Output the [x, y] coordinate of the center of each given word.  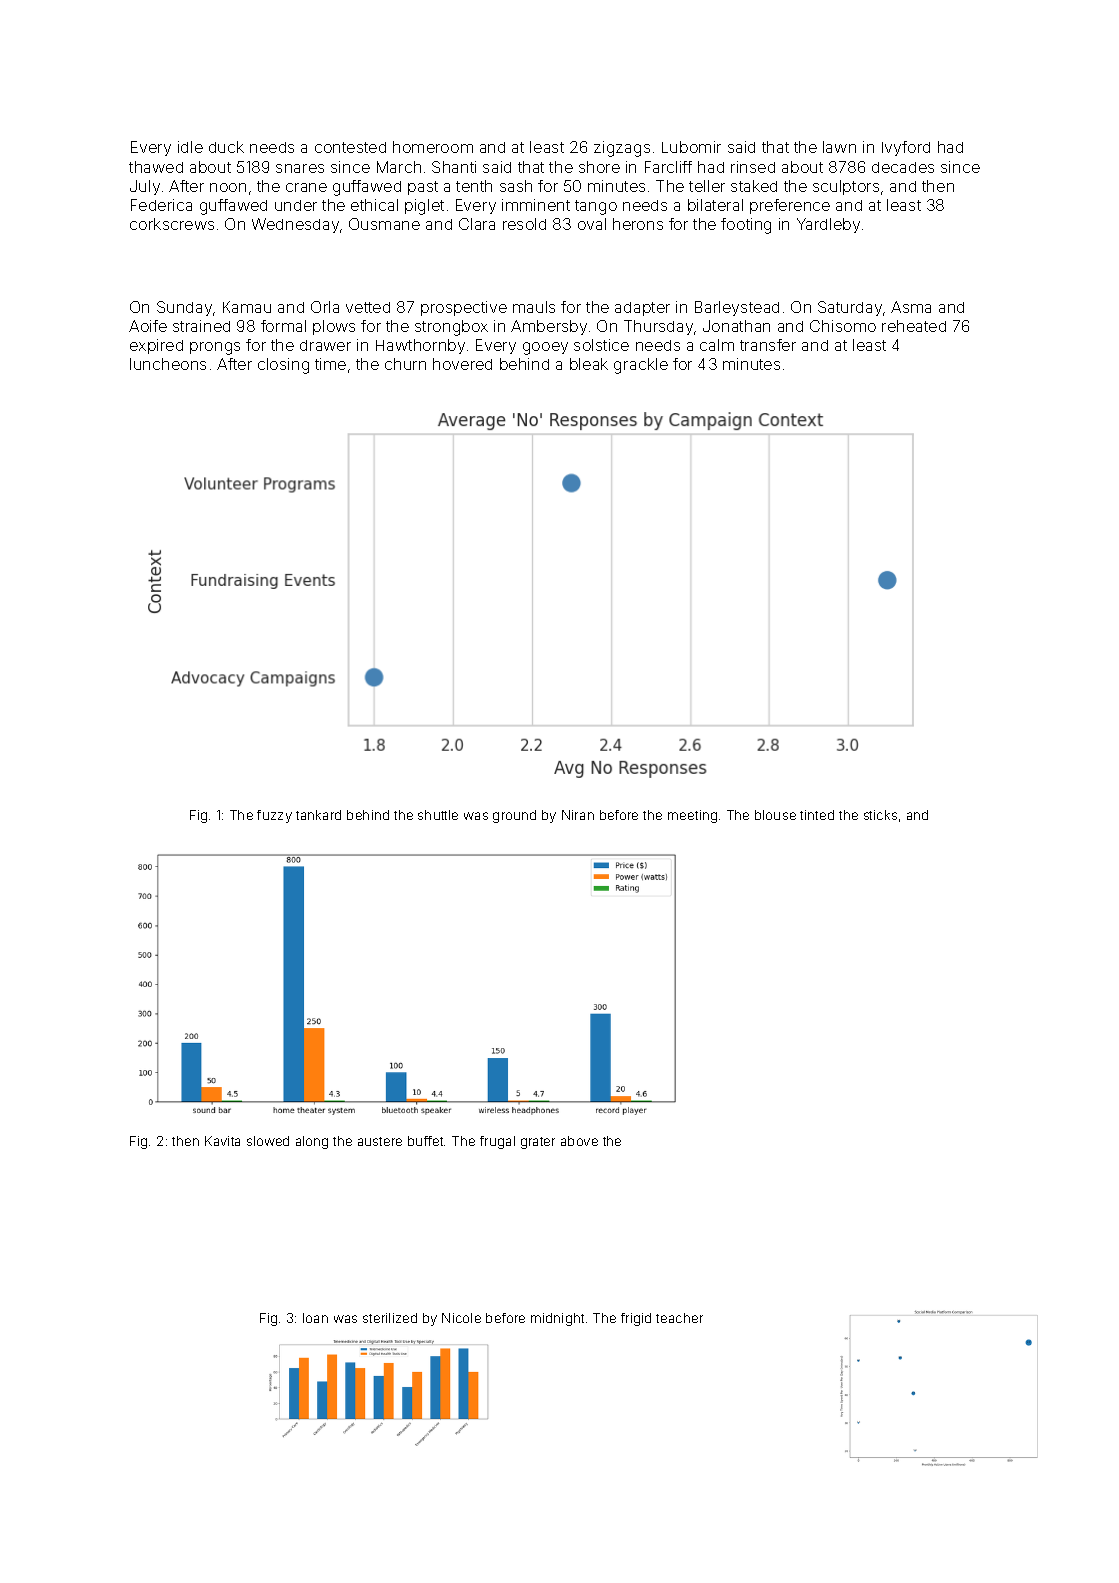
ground [514, 816]
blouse [775, 815]
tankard [318, 815]
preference [790, 206]
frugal [497, 1142]
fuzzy [274, 816]
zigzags [622, 149]
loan [315, 1318]
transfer [768, 345]
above [579, 1141]
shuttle [438, 815]
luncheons [168, 364]
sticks [880, 815]
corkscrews [172, 224]
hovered [462, 364]
